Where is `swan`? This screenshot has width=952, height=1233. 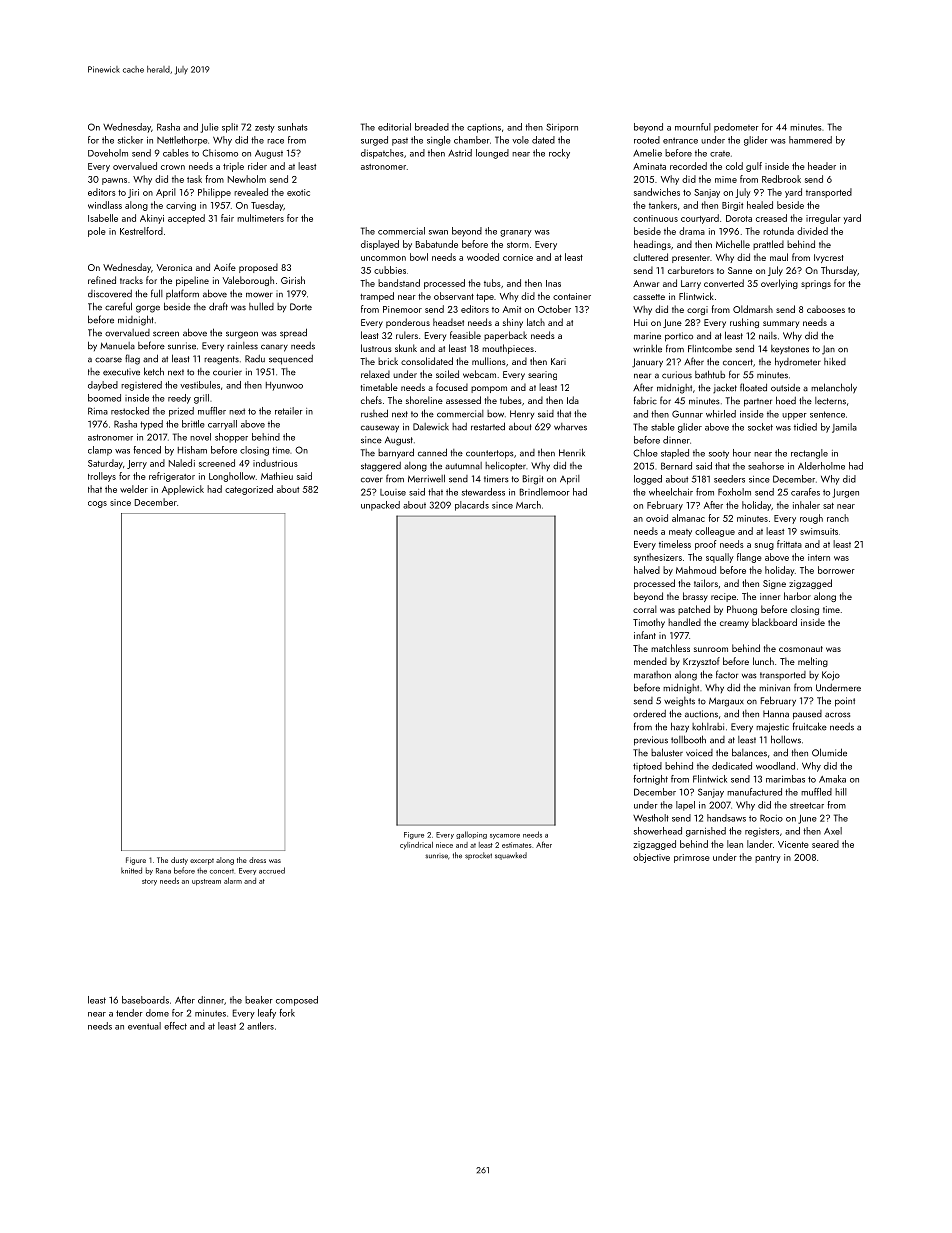 swan is located at coordinates (438, 232).
